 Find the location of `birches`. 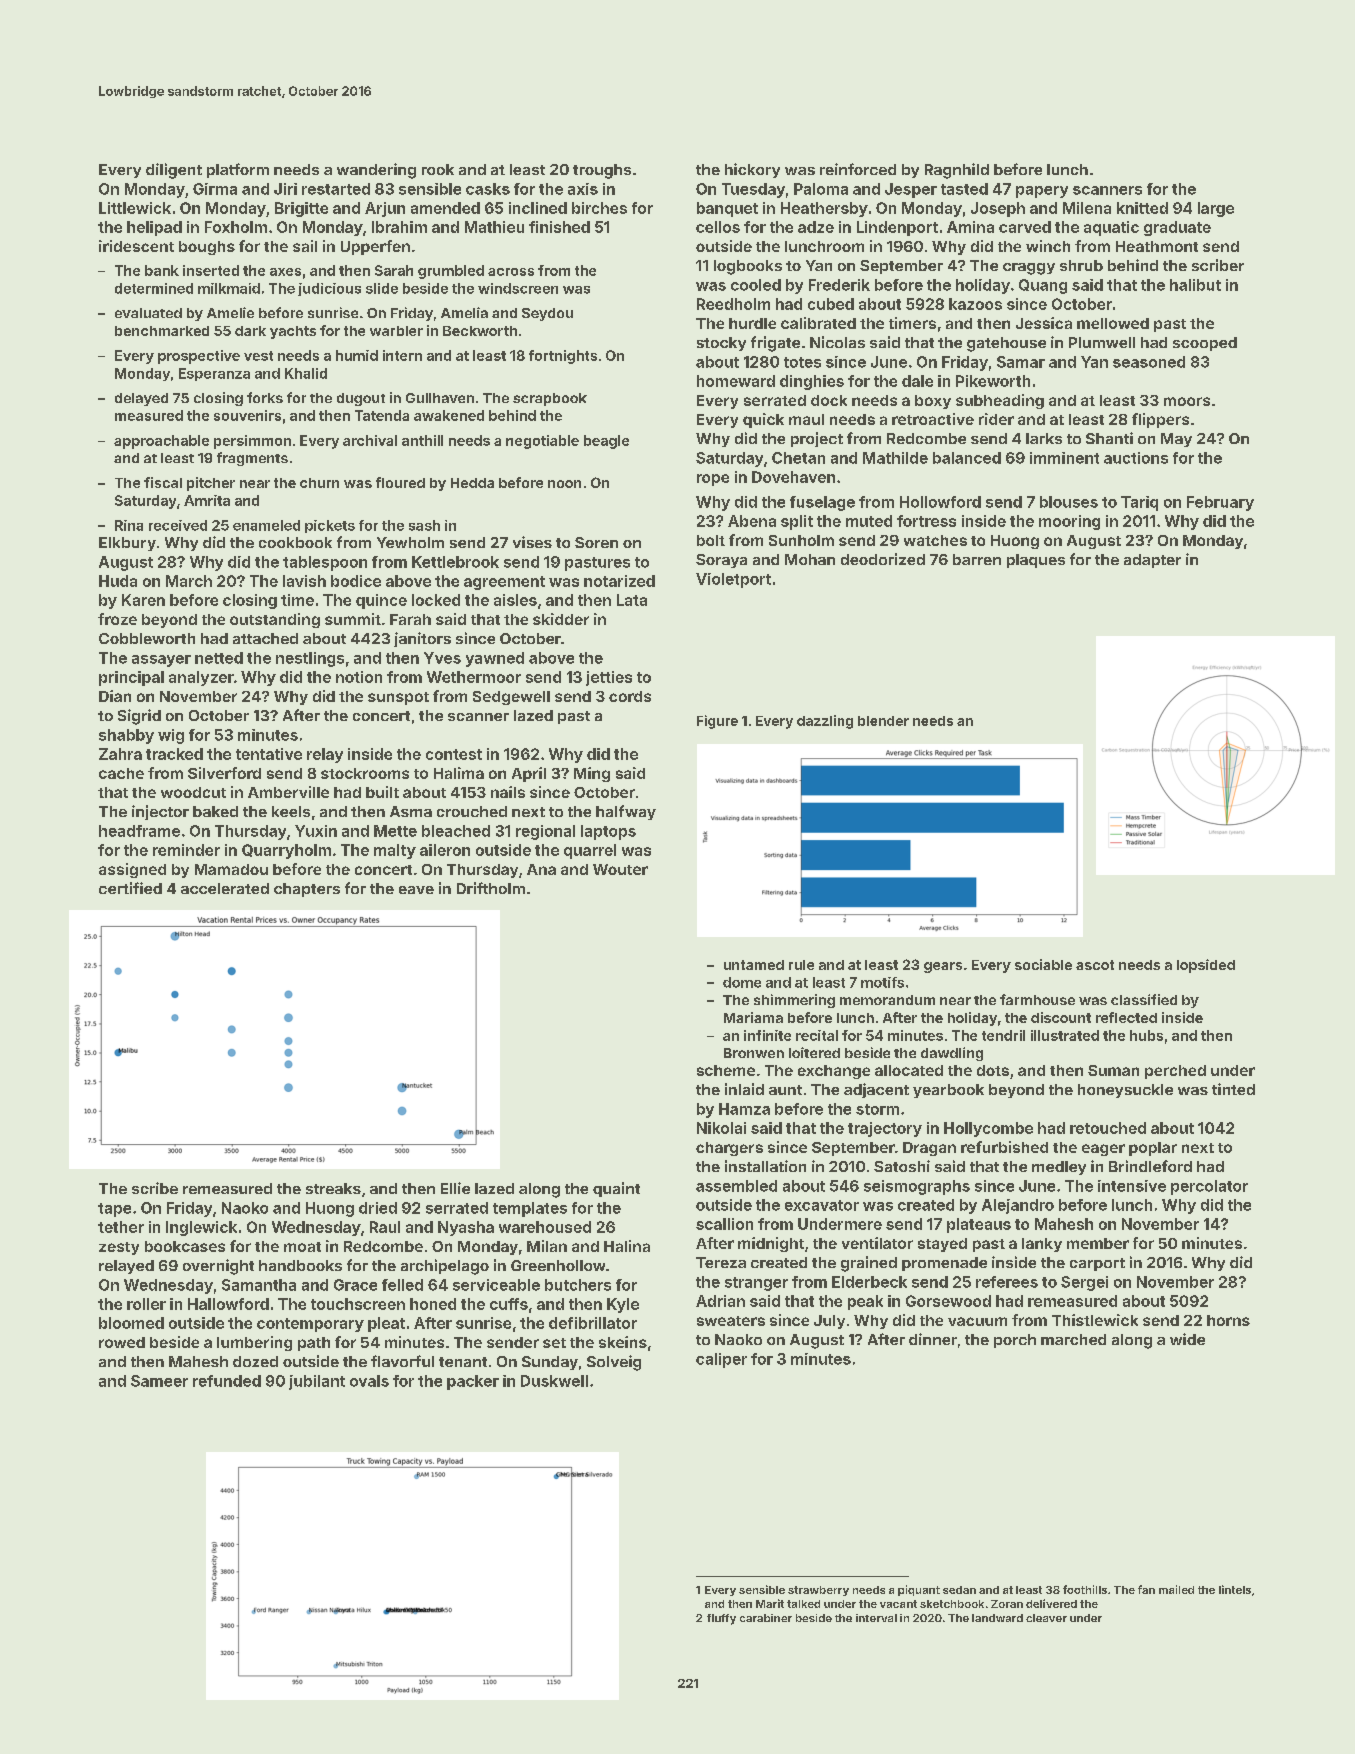

birches is located at coordinates (599, 208).
